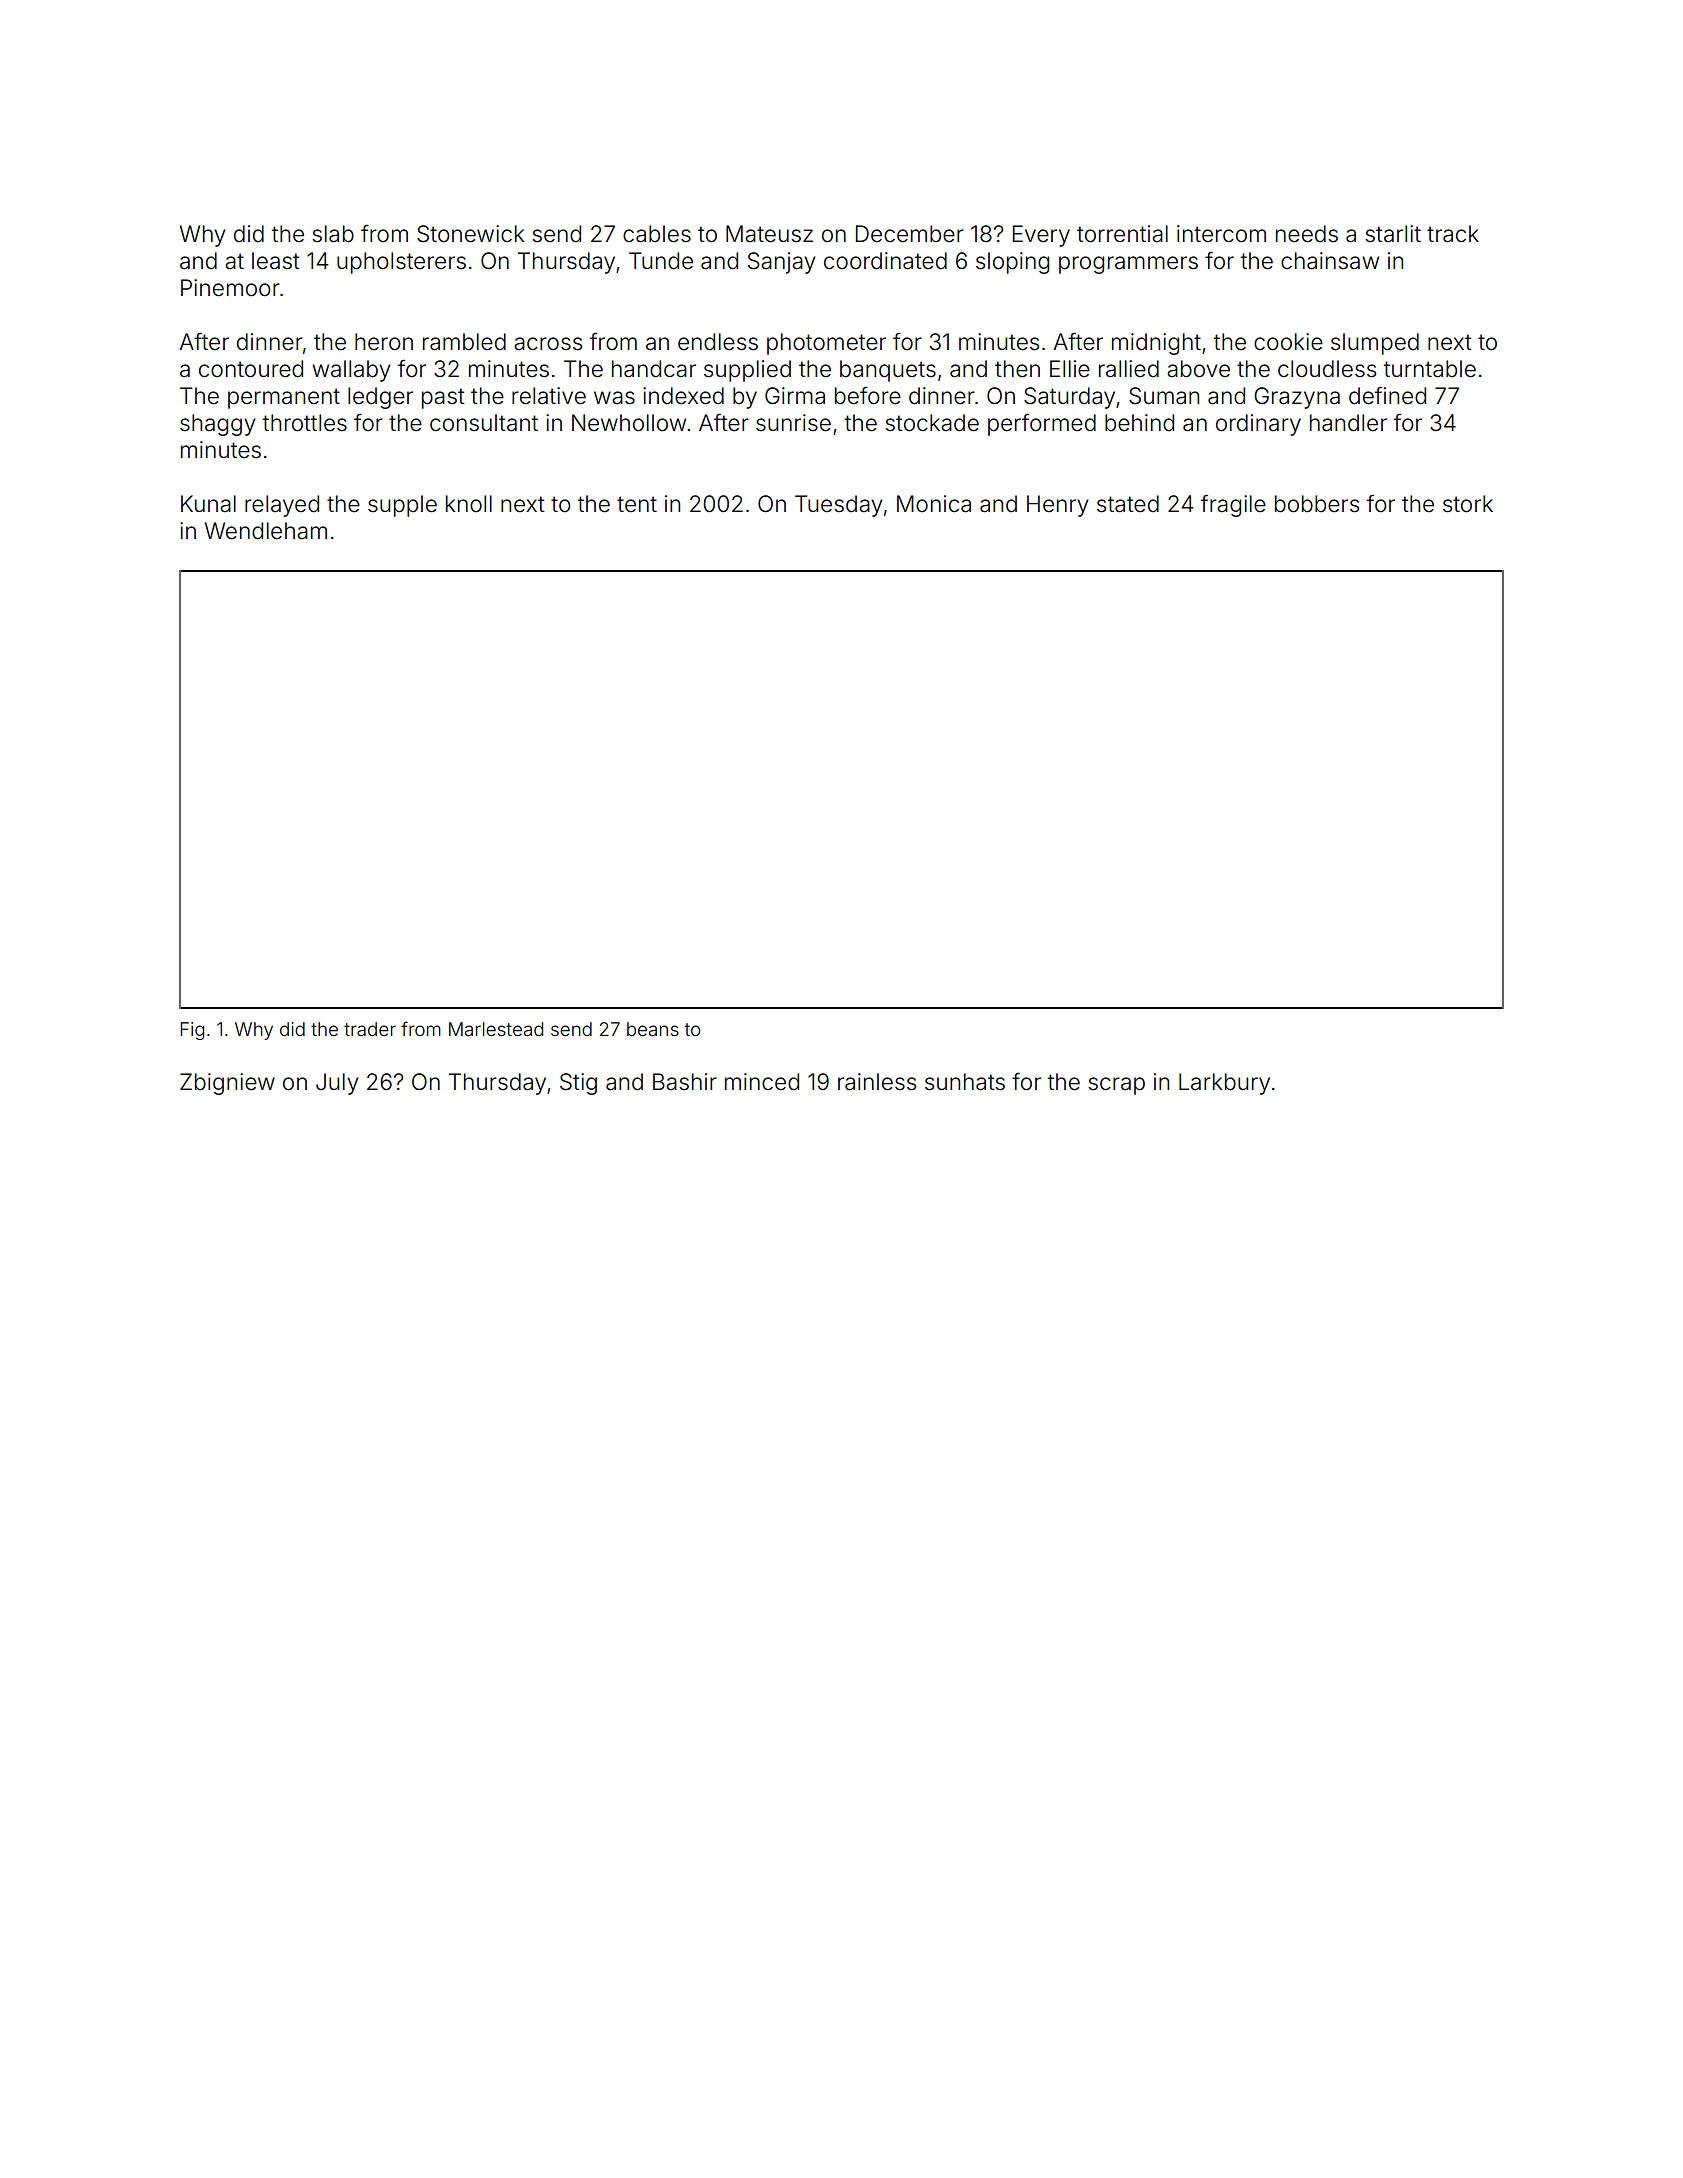 The height and width of the screenshot is (2178, 1683). I want to click on Every, so click(1041, 236).
